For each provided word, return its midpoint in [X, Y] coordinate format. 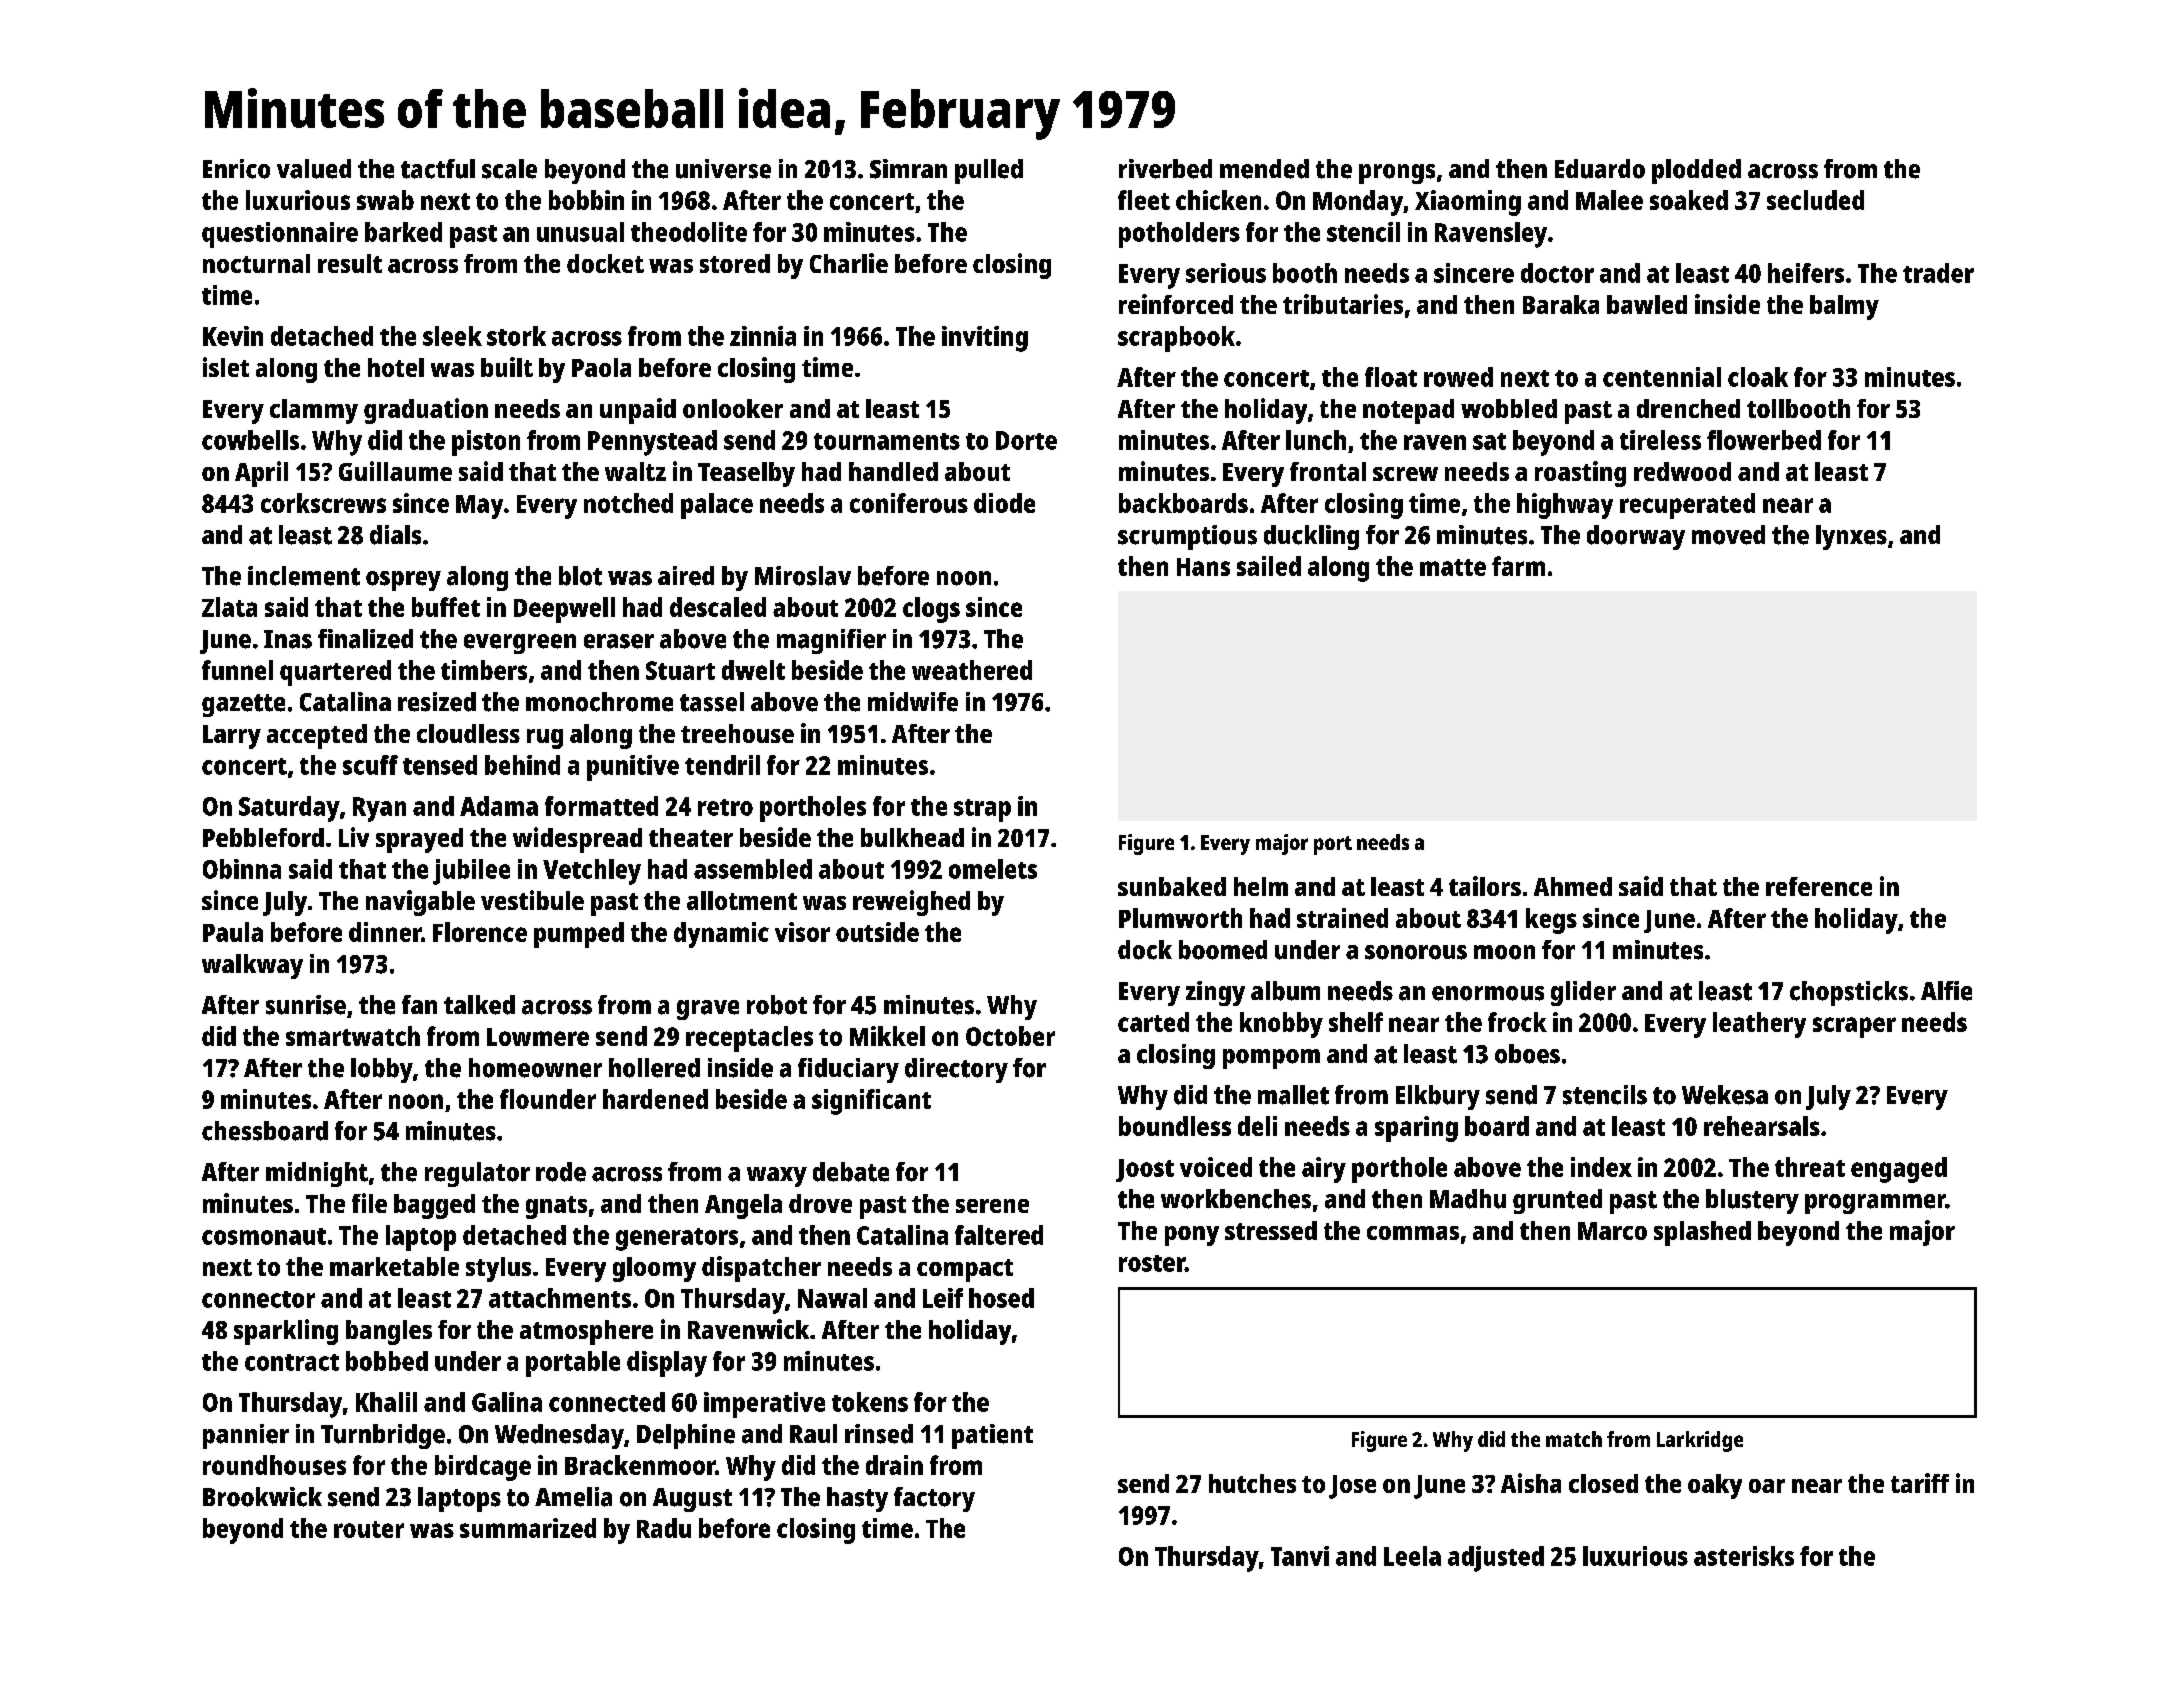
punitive [633, 768]
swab [385, 200]
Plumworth [1180, 918]
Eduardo [1600, 169]
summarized [528, 1528]
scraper [1854, 1027]
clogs [931, 610]
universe [723, 169]
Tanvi [1300, 1556]
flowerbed [1764, 440]
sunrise [306, 1005]
